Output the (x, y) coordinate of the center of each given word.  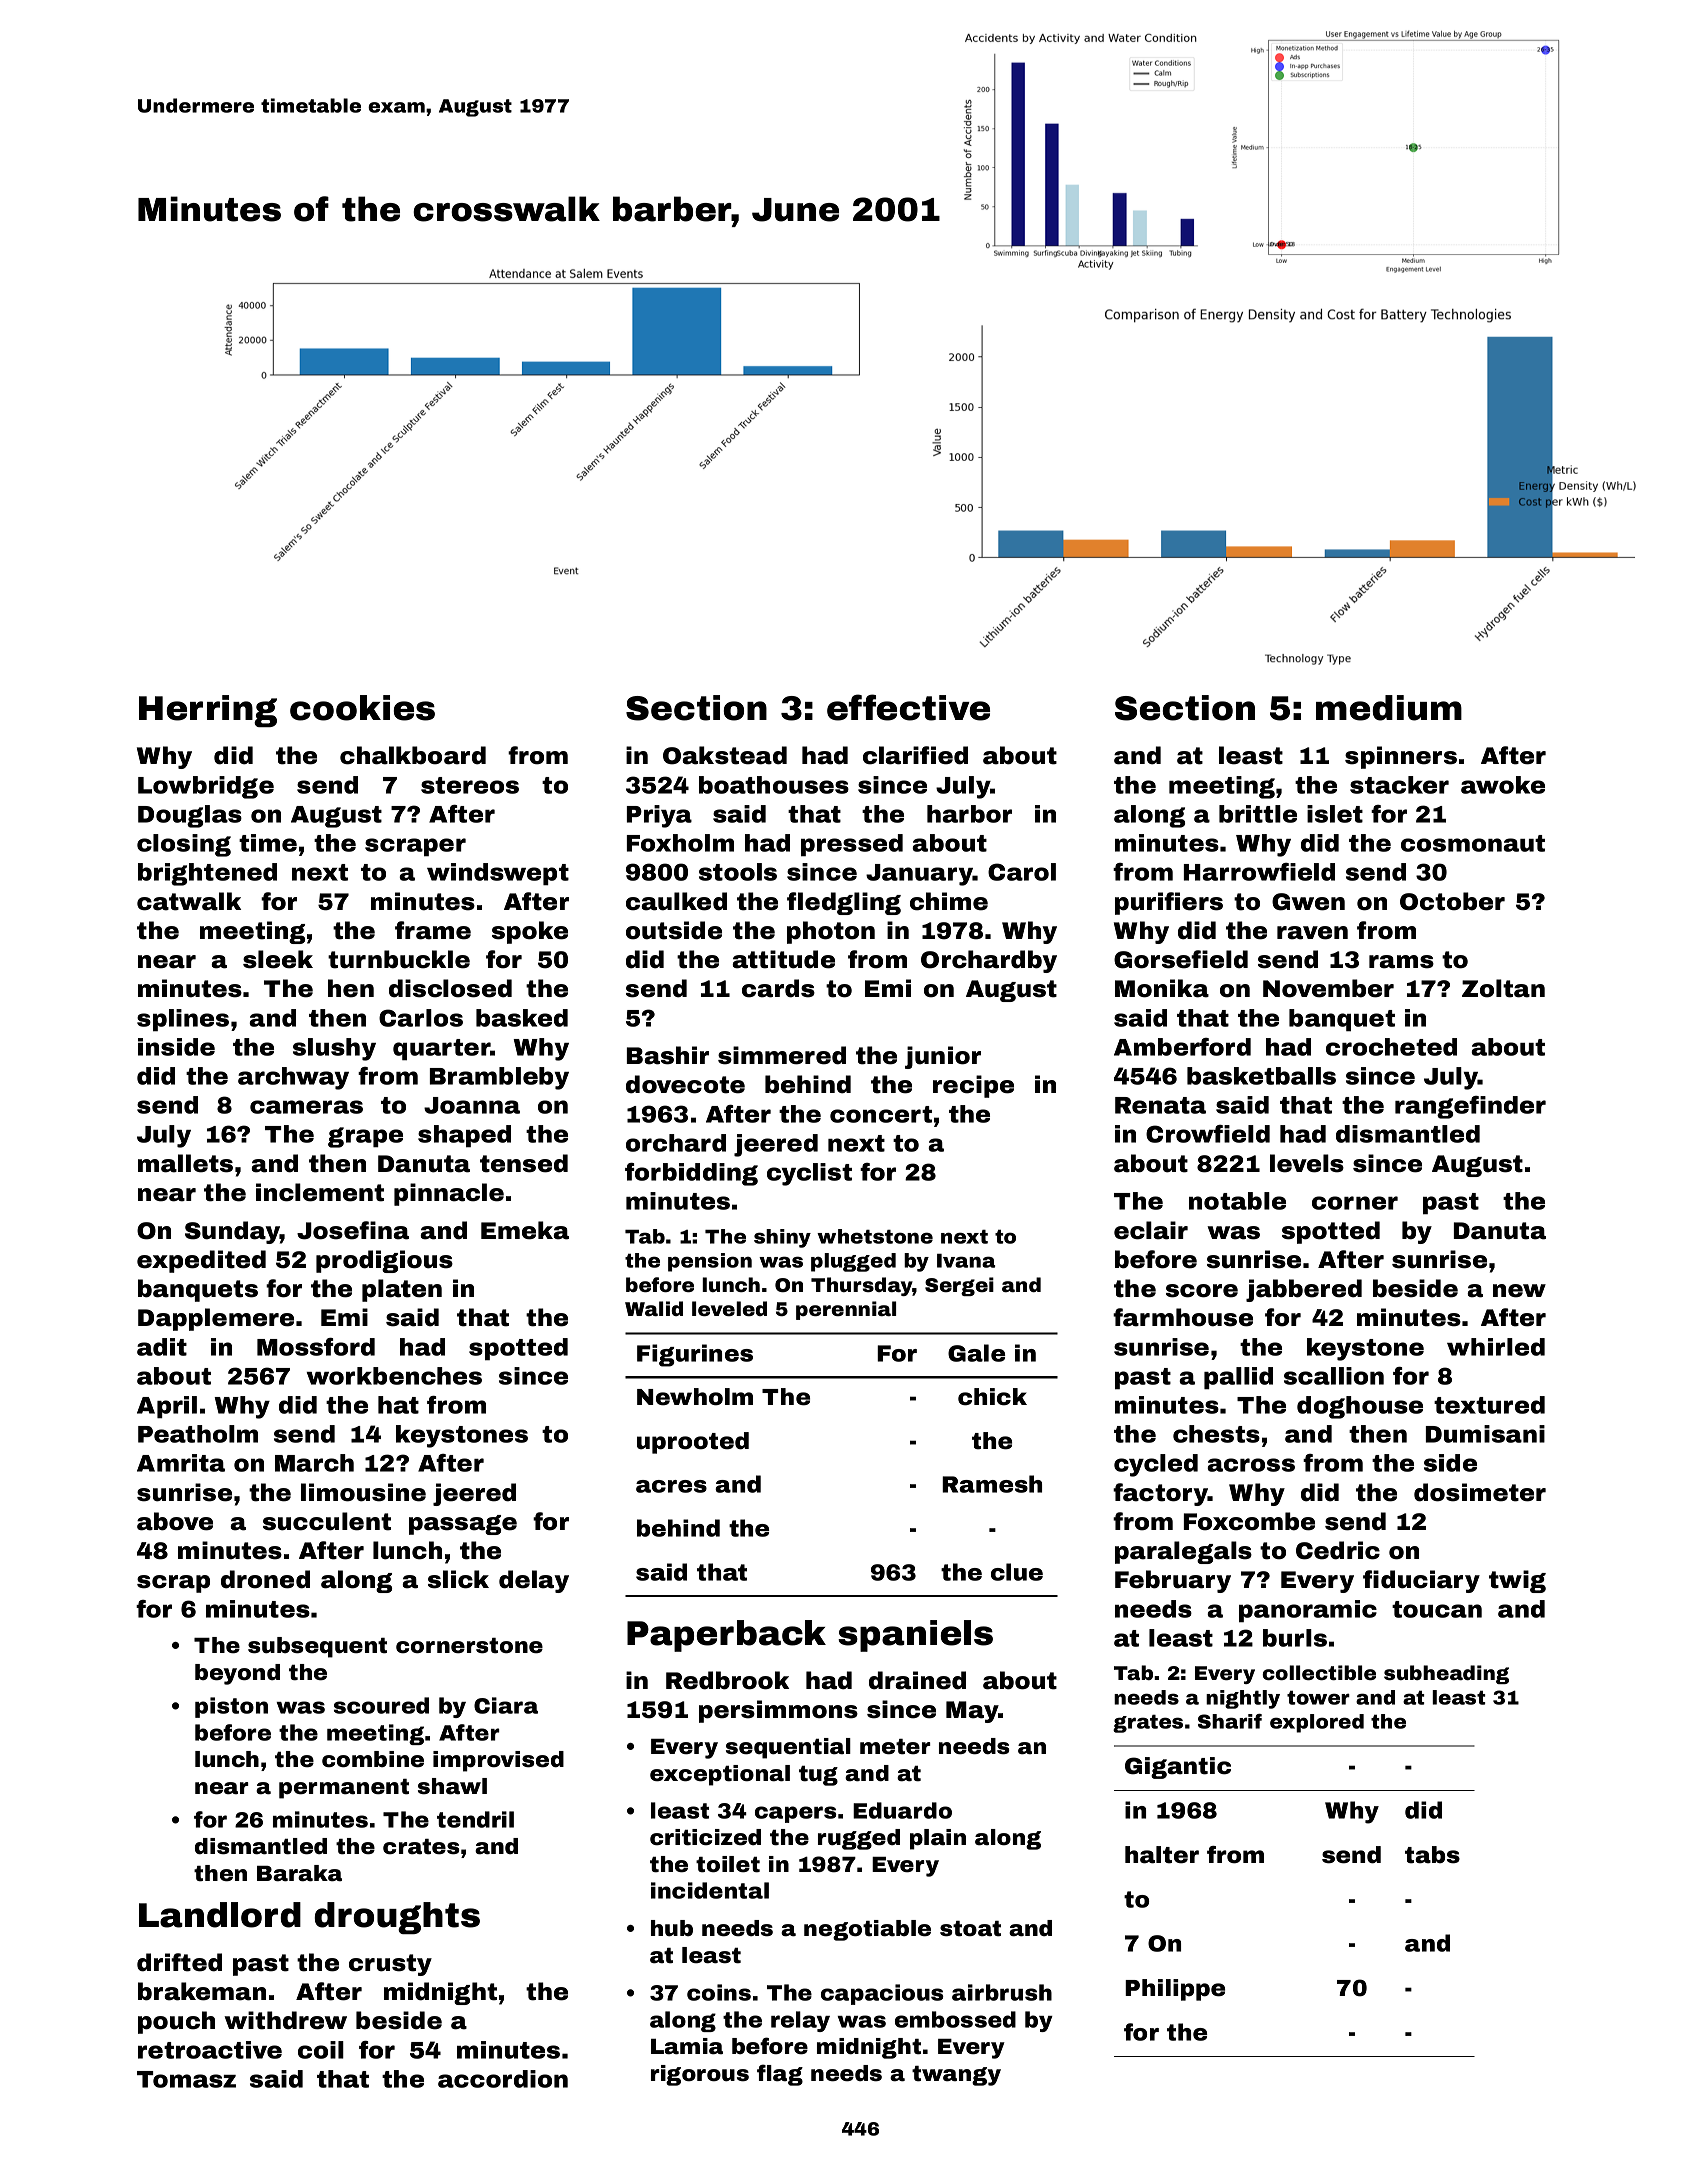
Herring (208, 711)
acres (671, 1486)
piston (231, 1707)
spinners (1401, 757)
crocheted (1391, 1047)
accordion (503, 2079)
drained (917, 1680)
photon (831, 932)
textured (1489, 1405)
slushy (334, 1049)
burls (1295, 1638)
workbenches (394, 1376)
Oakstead (725, 755)
